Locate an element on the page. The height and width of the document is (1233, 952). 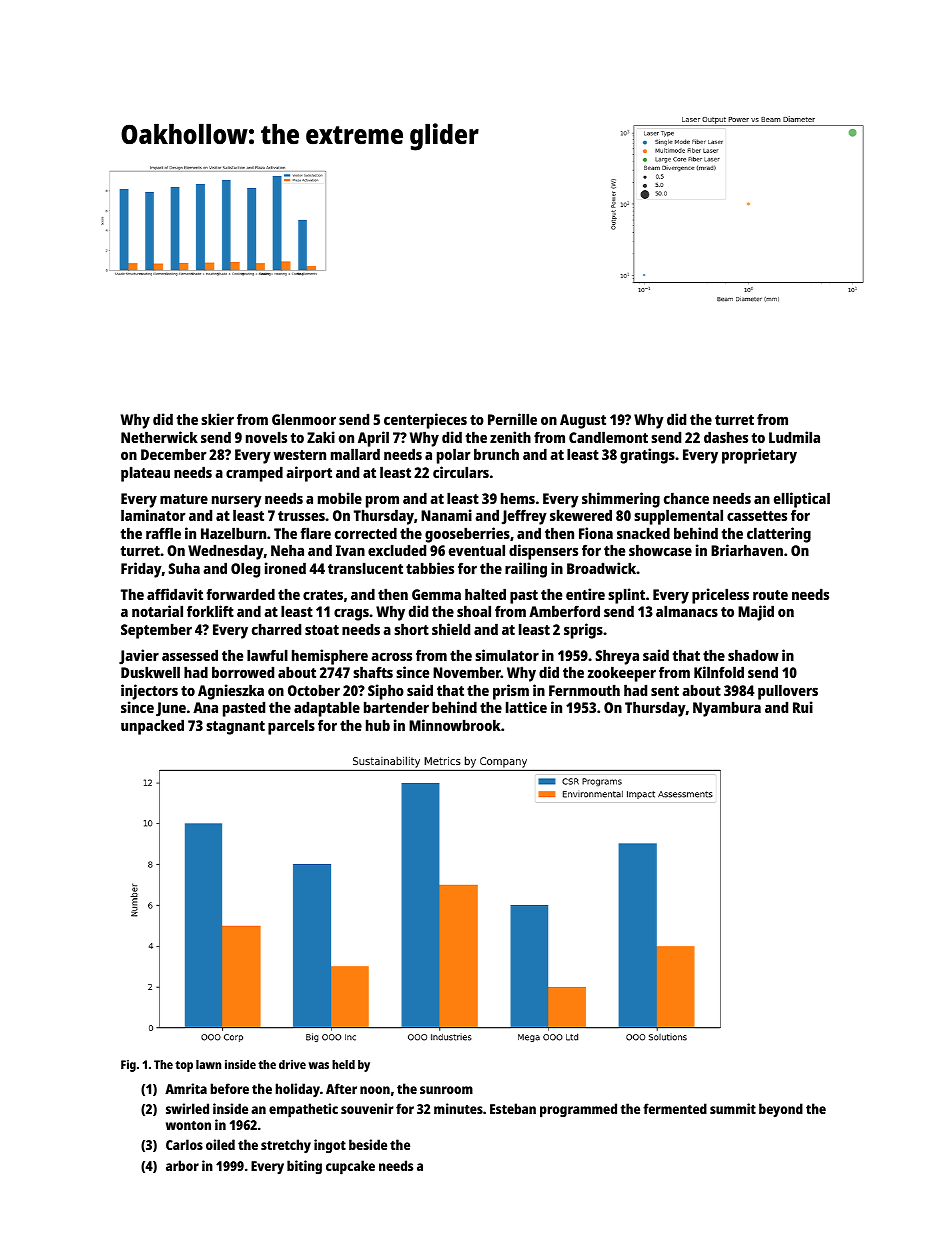
Nyambura is located at coordinates (727, 709).
